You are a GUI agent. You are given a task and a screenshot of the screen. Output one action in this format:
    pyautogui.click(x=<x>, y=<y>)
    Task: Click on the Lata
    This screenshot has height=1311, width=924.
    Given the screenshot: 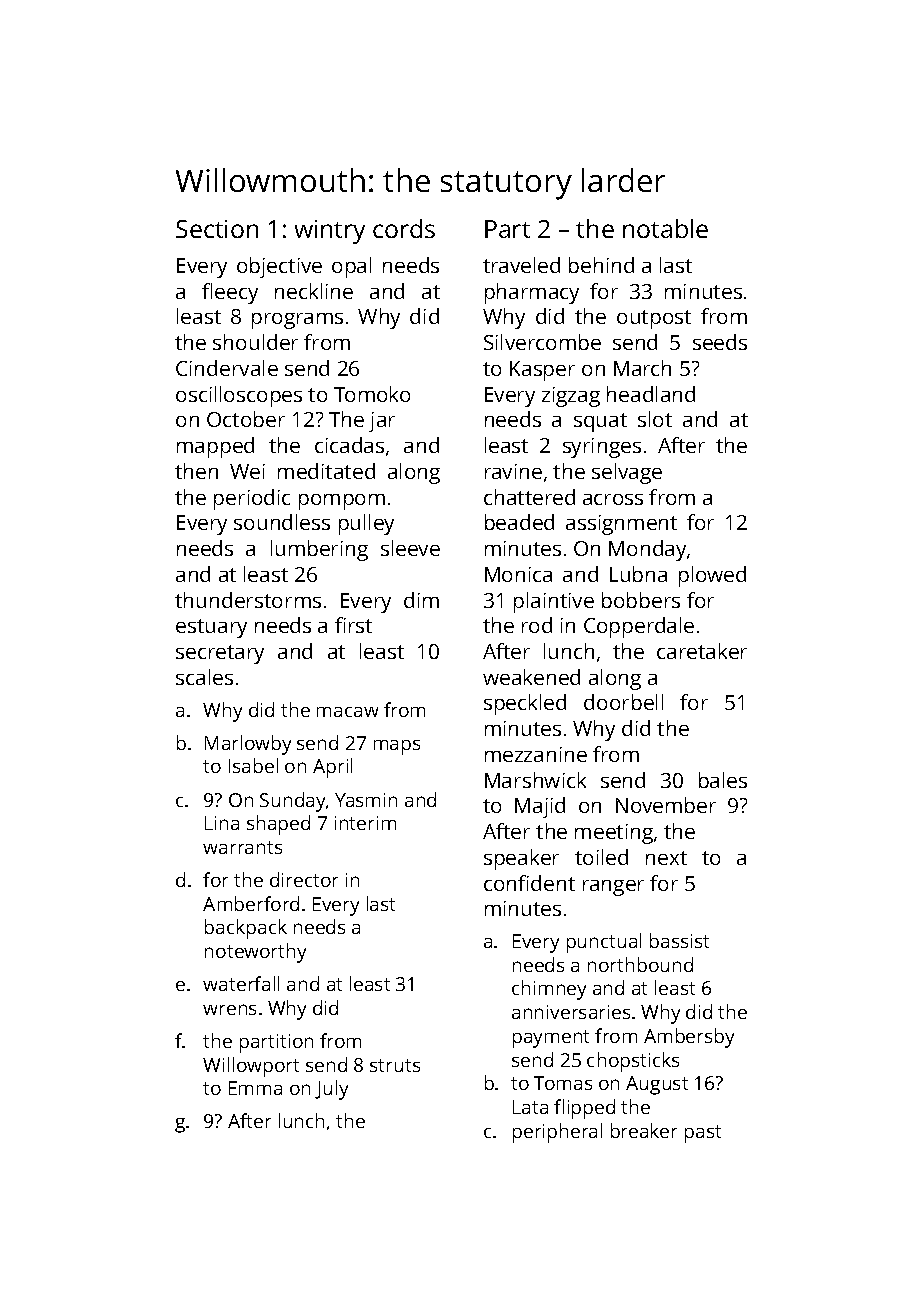 What is the action you would take?
    pyautogui.click(x=530, y=1107)
